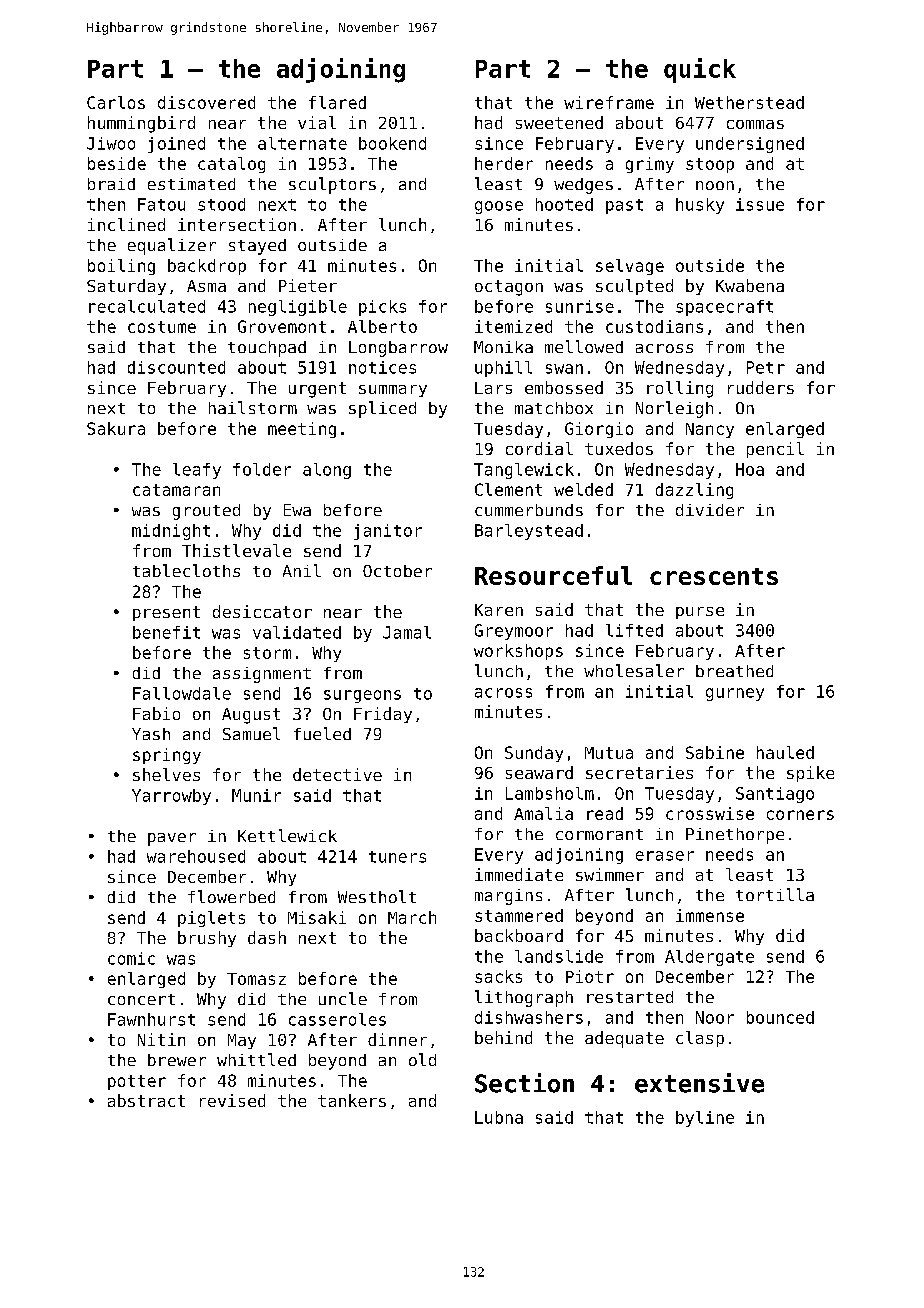  Describe the element at coordinates (750, 285) in the page. I see `Kwabena` at that location.
